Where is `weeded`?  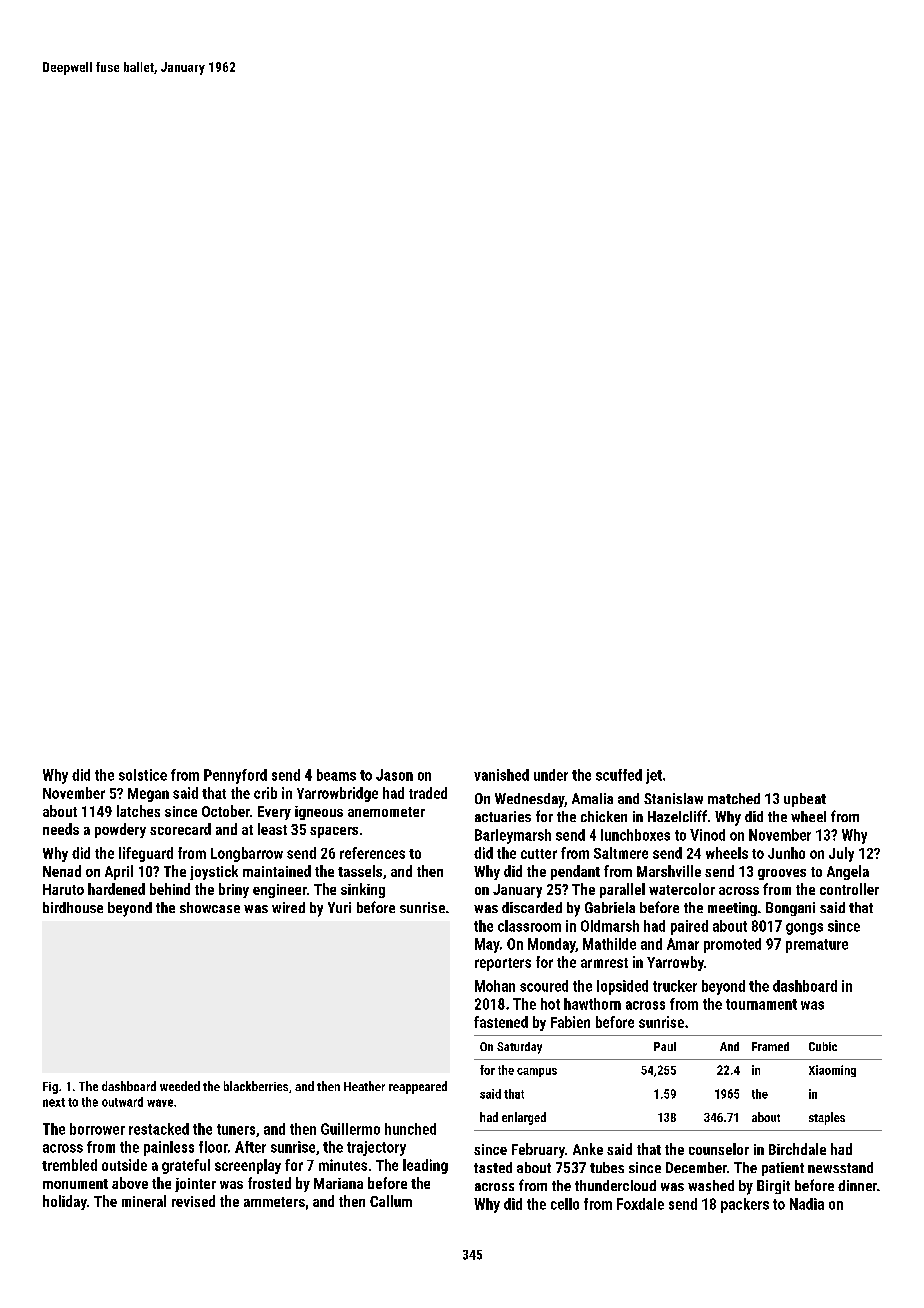 weeded is located at coordinates (180, 1086).
